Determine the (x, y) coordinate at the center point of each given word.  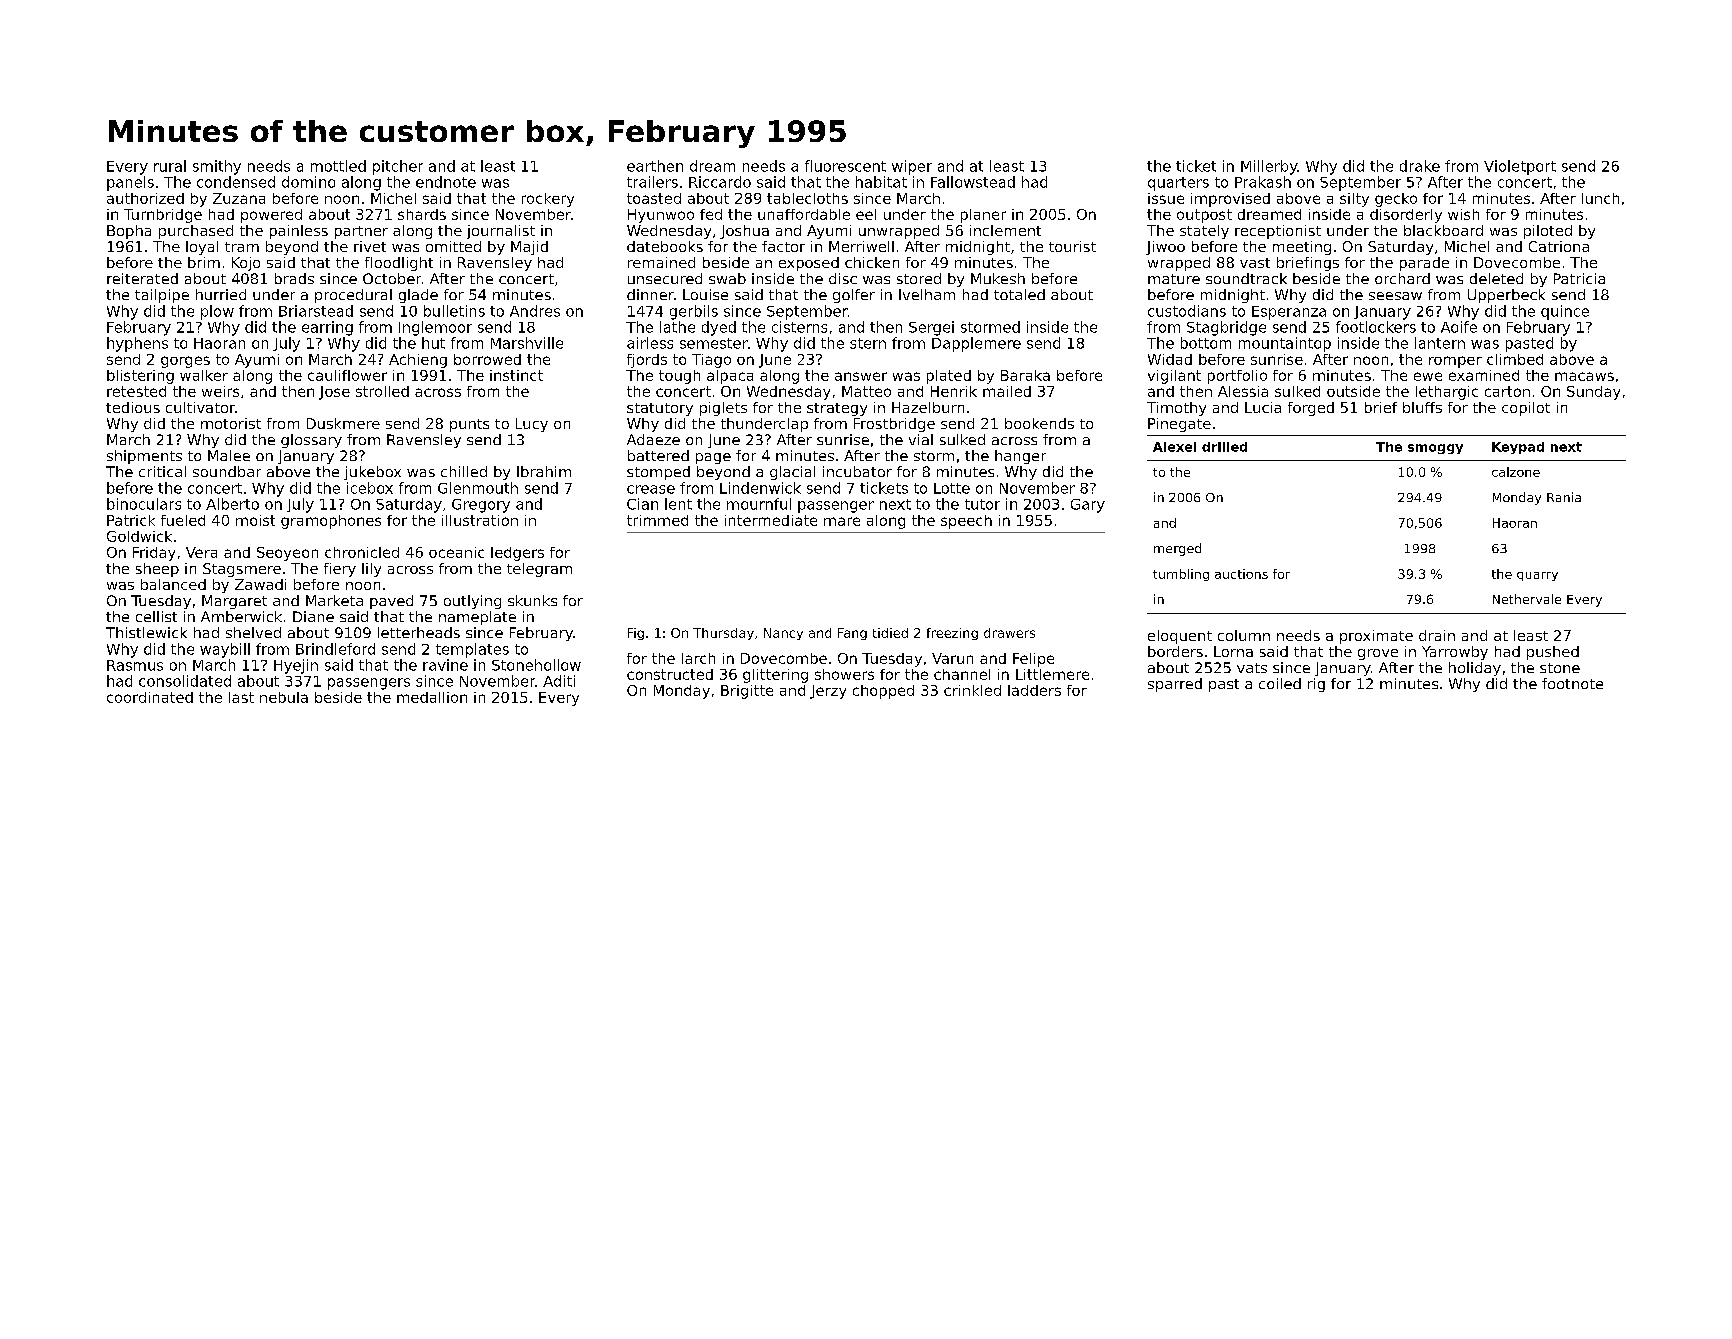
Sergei (931, 328)
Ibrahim (544, 471)
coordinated (150, 697)
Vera (201, 552)
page (713, 458)
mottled (338, 166)
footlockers (1376, 327)
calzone (1516, 472)
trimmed (657, 520)
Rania (1564, 497)
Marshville (527, 343)
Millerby (1269, 167)
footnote (1572, 683)
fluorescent (845, 166)
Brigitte (747, 692)
